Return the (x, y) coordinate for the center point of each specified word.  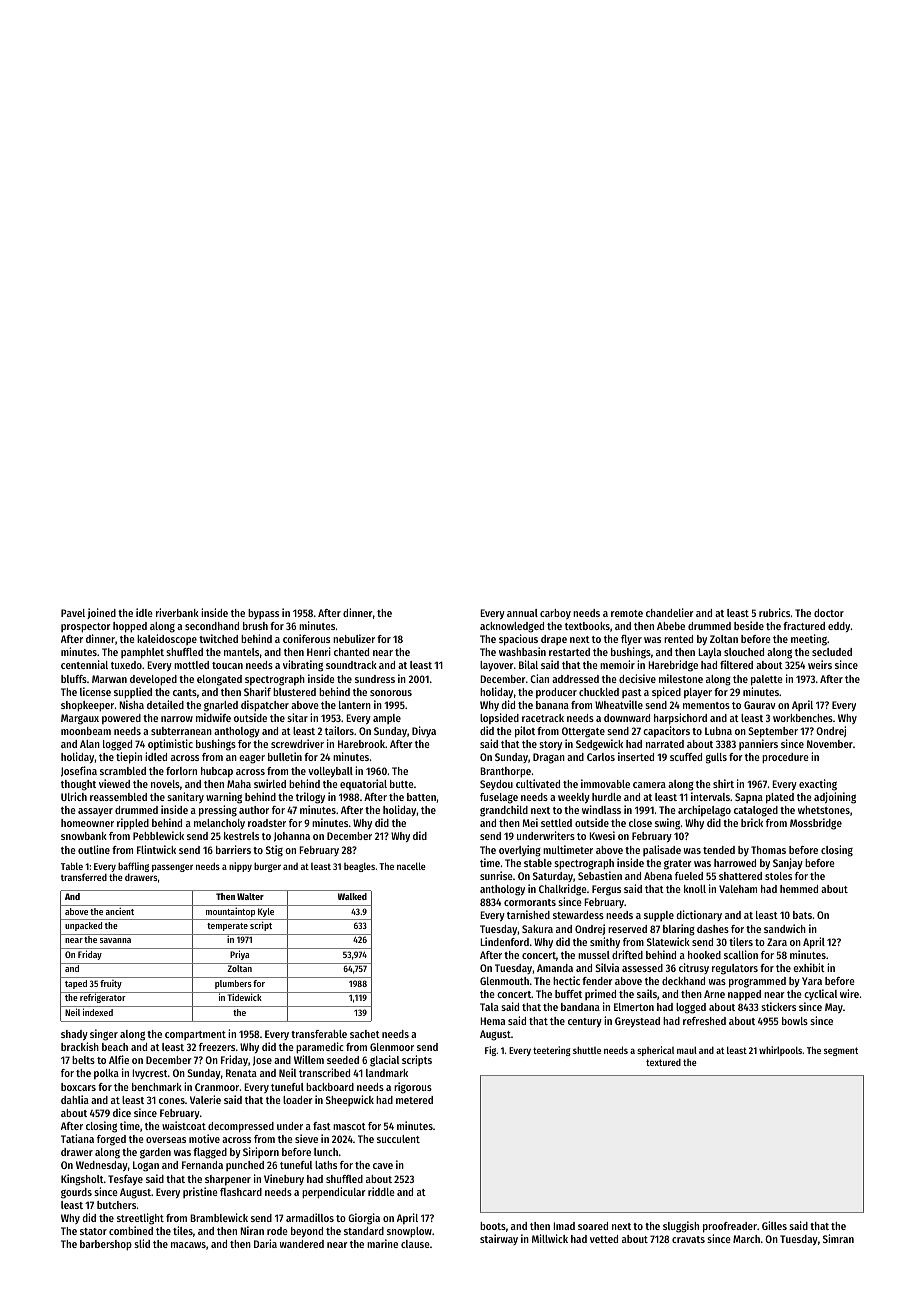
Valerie (205, 1099)
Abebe (671, 626)
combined (131, 1230)
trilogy (310, 798)
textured (663, 1062)
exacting (818, 785)
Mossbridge (816, 824)
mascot (349, 1126)
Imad (564, 1226)
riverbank (177, 612)
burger (267, 867)
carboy (555, 614)
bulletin (285, 756)
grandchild (504, 811)
